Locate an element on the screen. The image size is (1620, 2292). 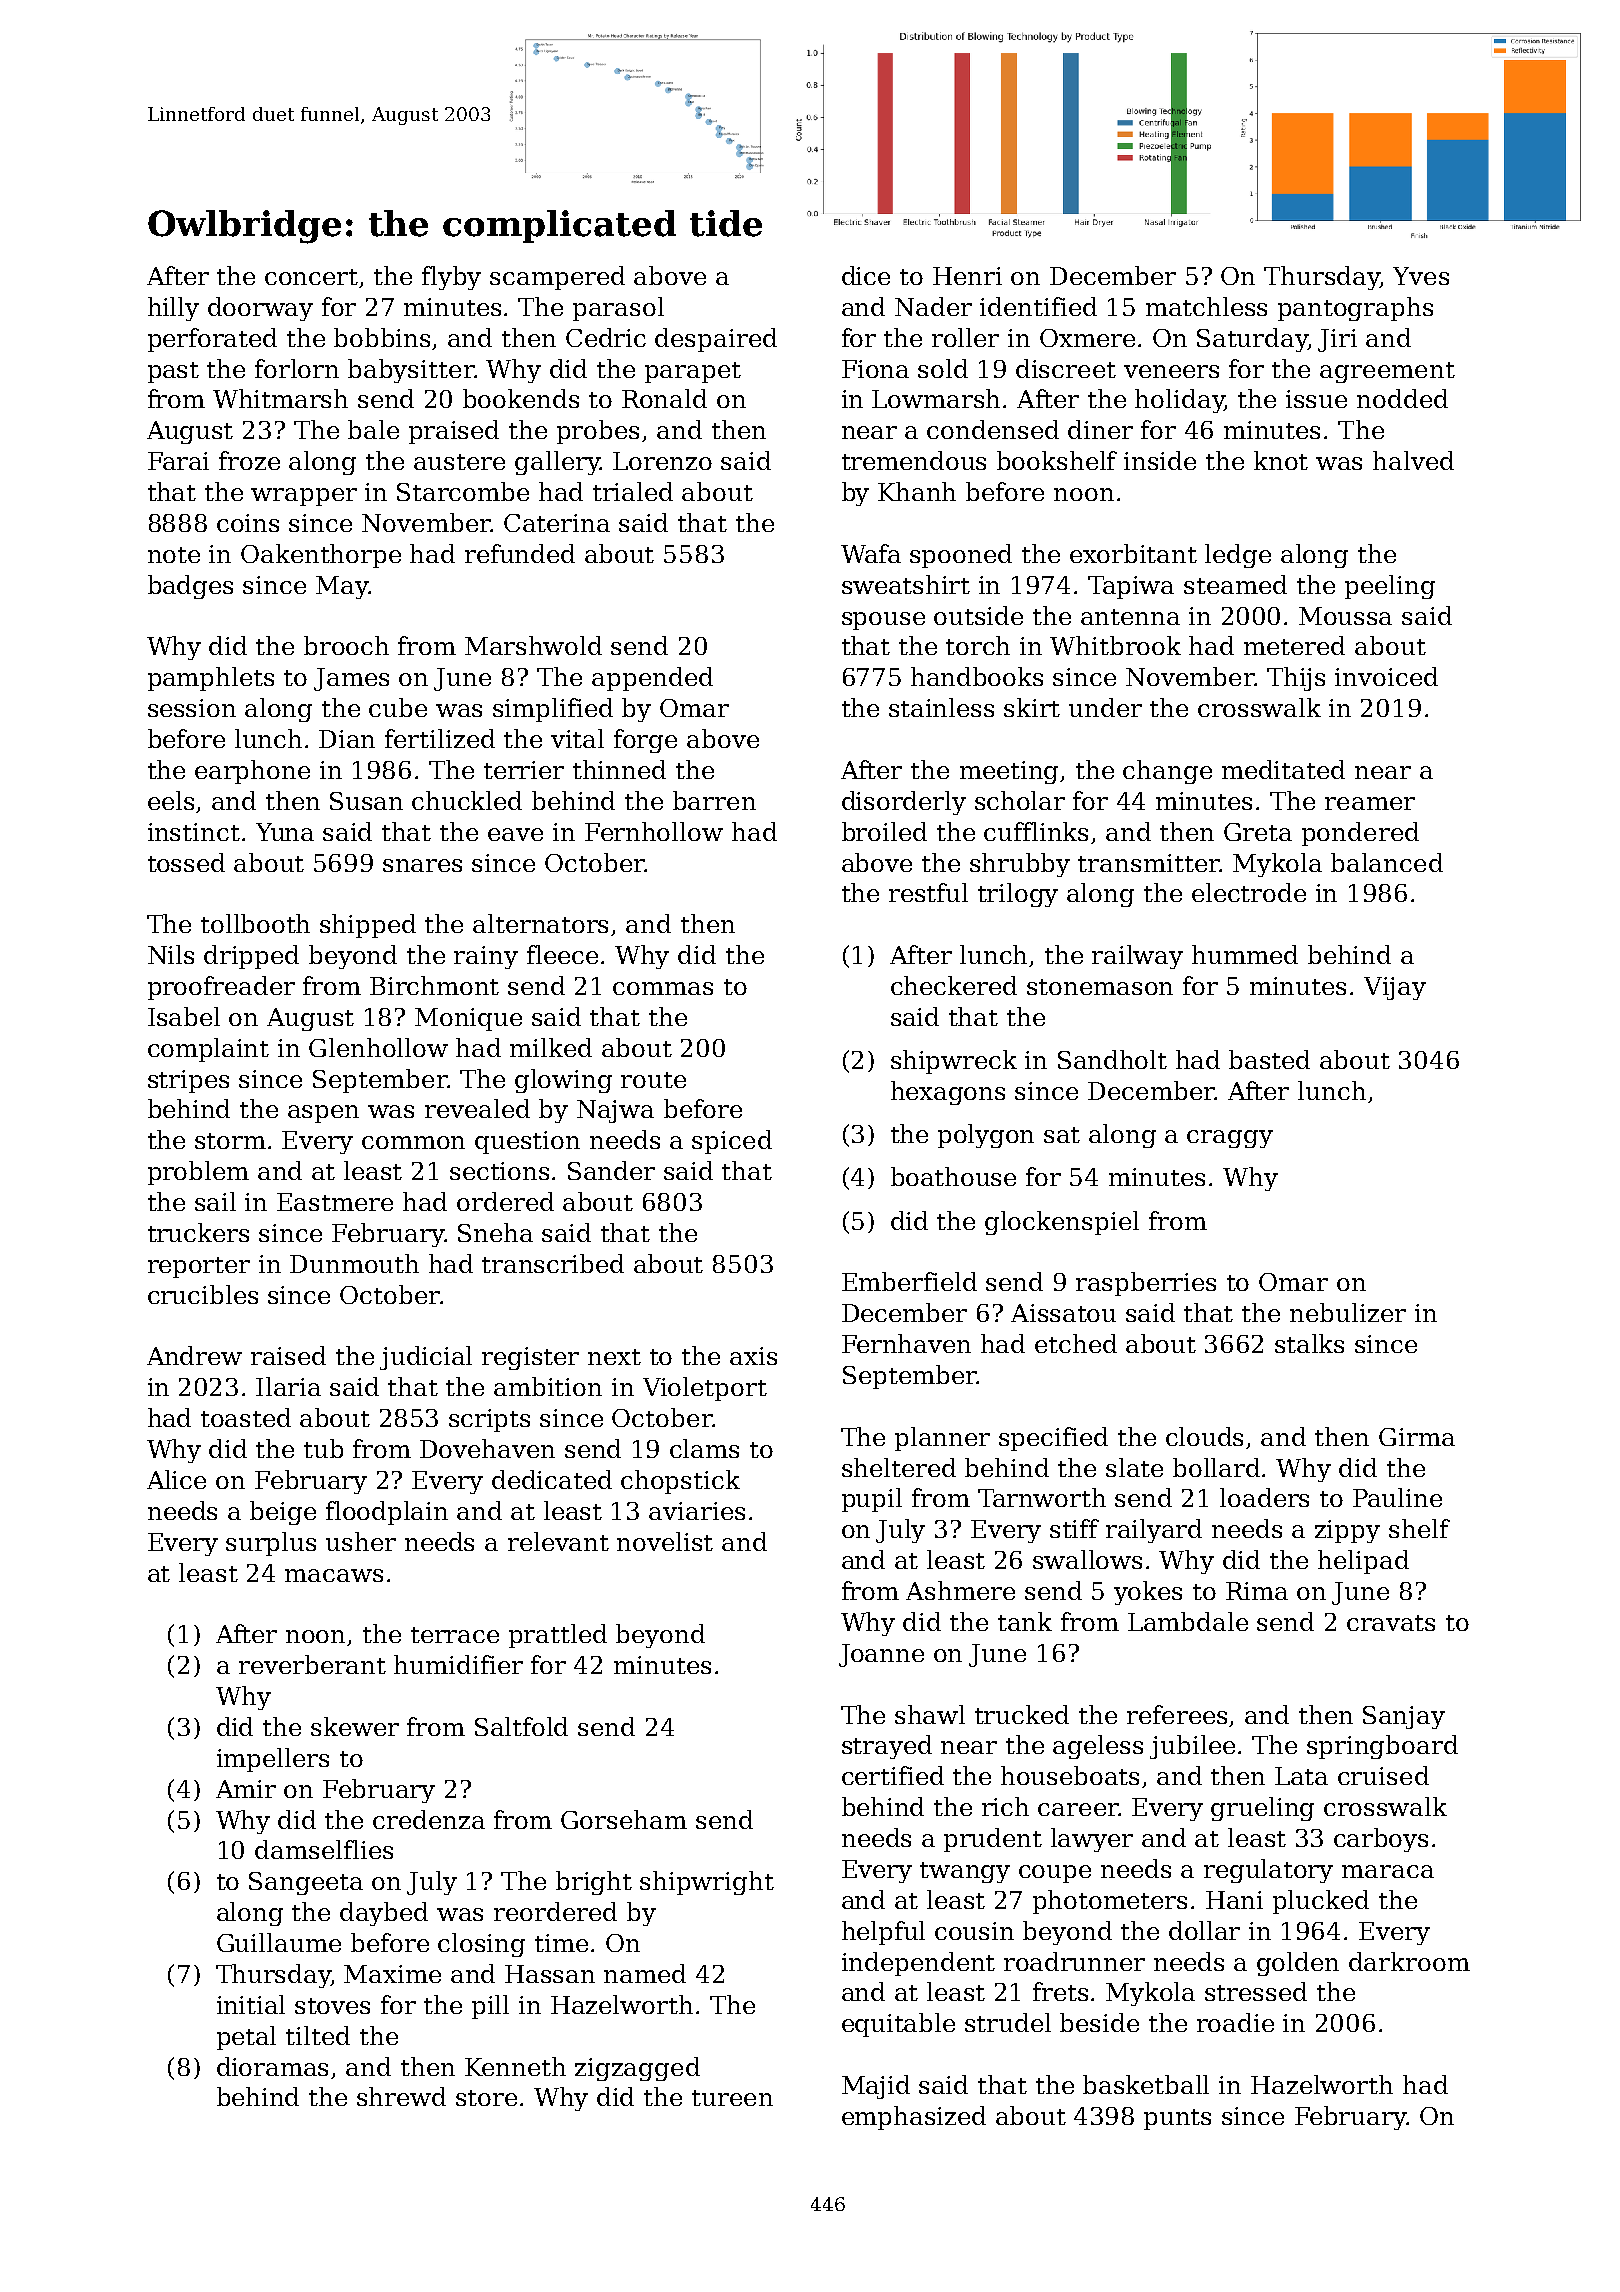
Wafa is located at coordinates (871, 553).
